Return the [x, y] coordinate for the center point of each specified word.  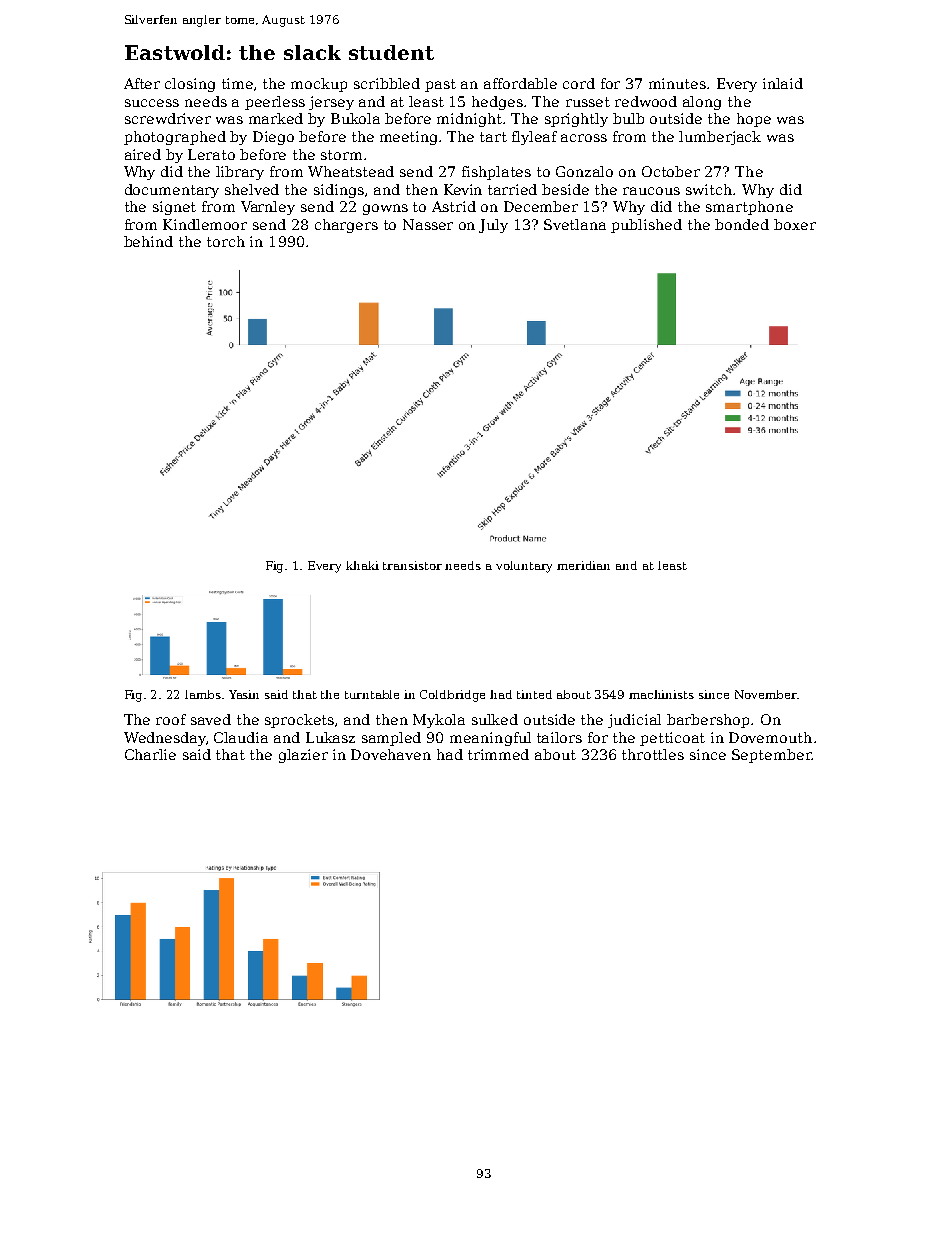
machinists [661, 694]
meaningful [490, 739]
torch [226, 241]
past [440, 85]
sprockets [299, 721]
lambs [203, 694]
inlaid [783, 83]
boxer [795, 224]
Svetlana [575, 224]
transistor [412, 565]
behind [148, 241]
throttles [653, 754]
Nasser [428, 224]
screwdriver [168, 118]
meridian [583, 565]
